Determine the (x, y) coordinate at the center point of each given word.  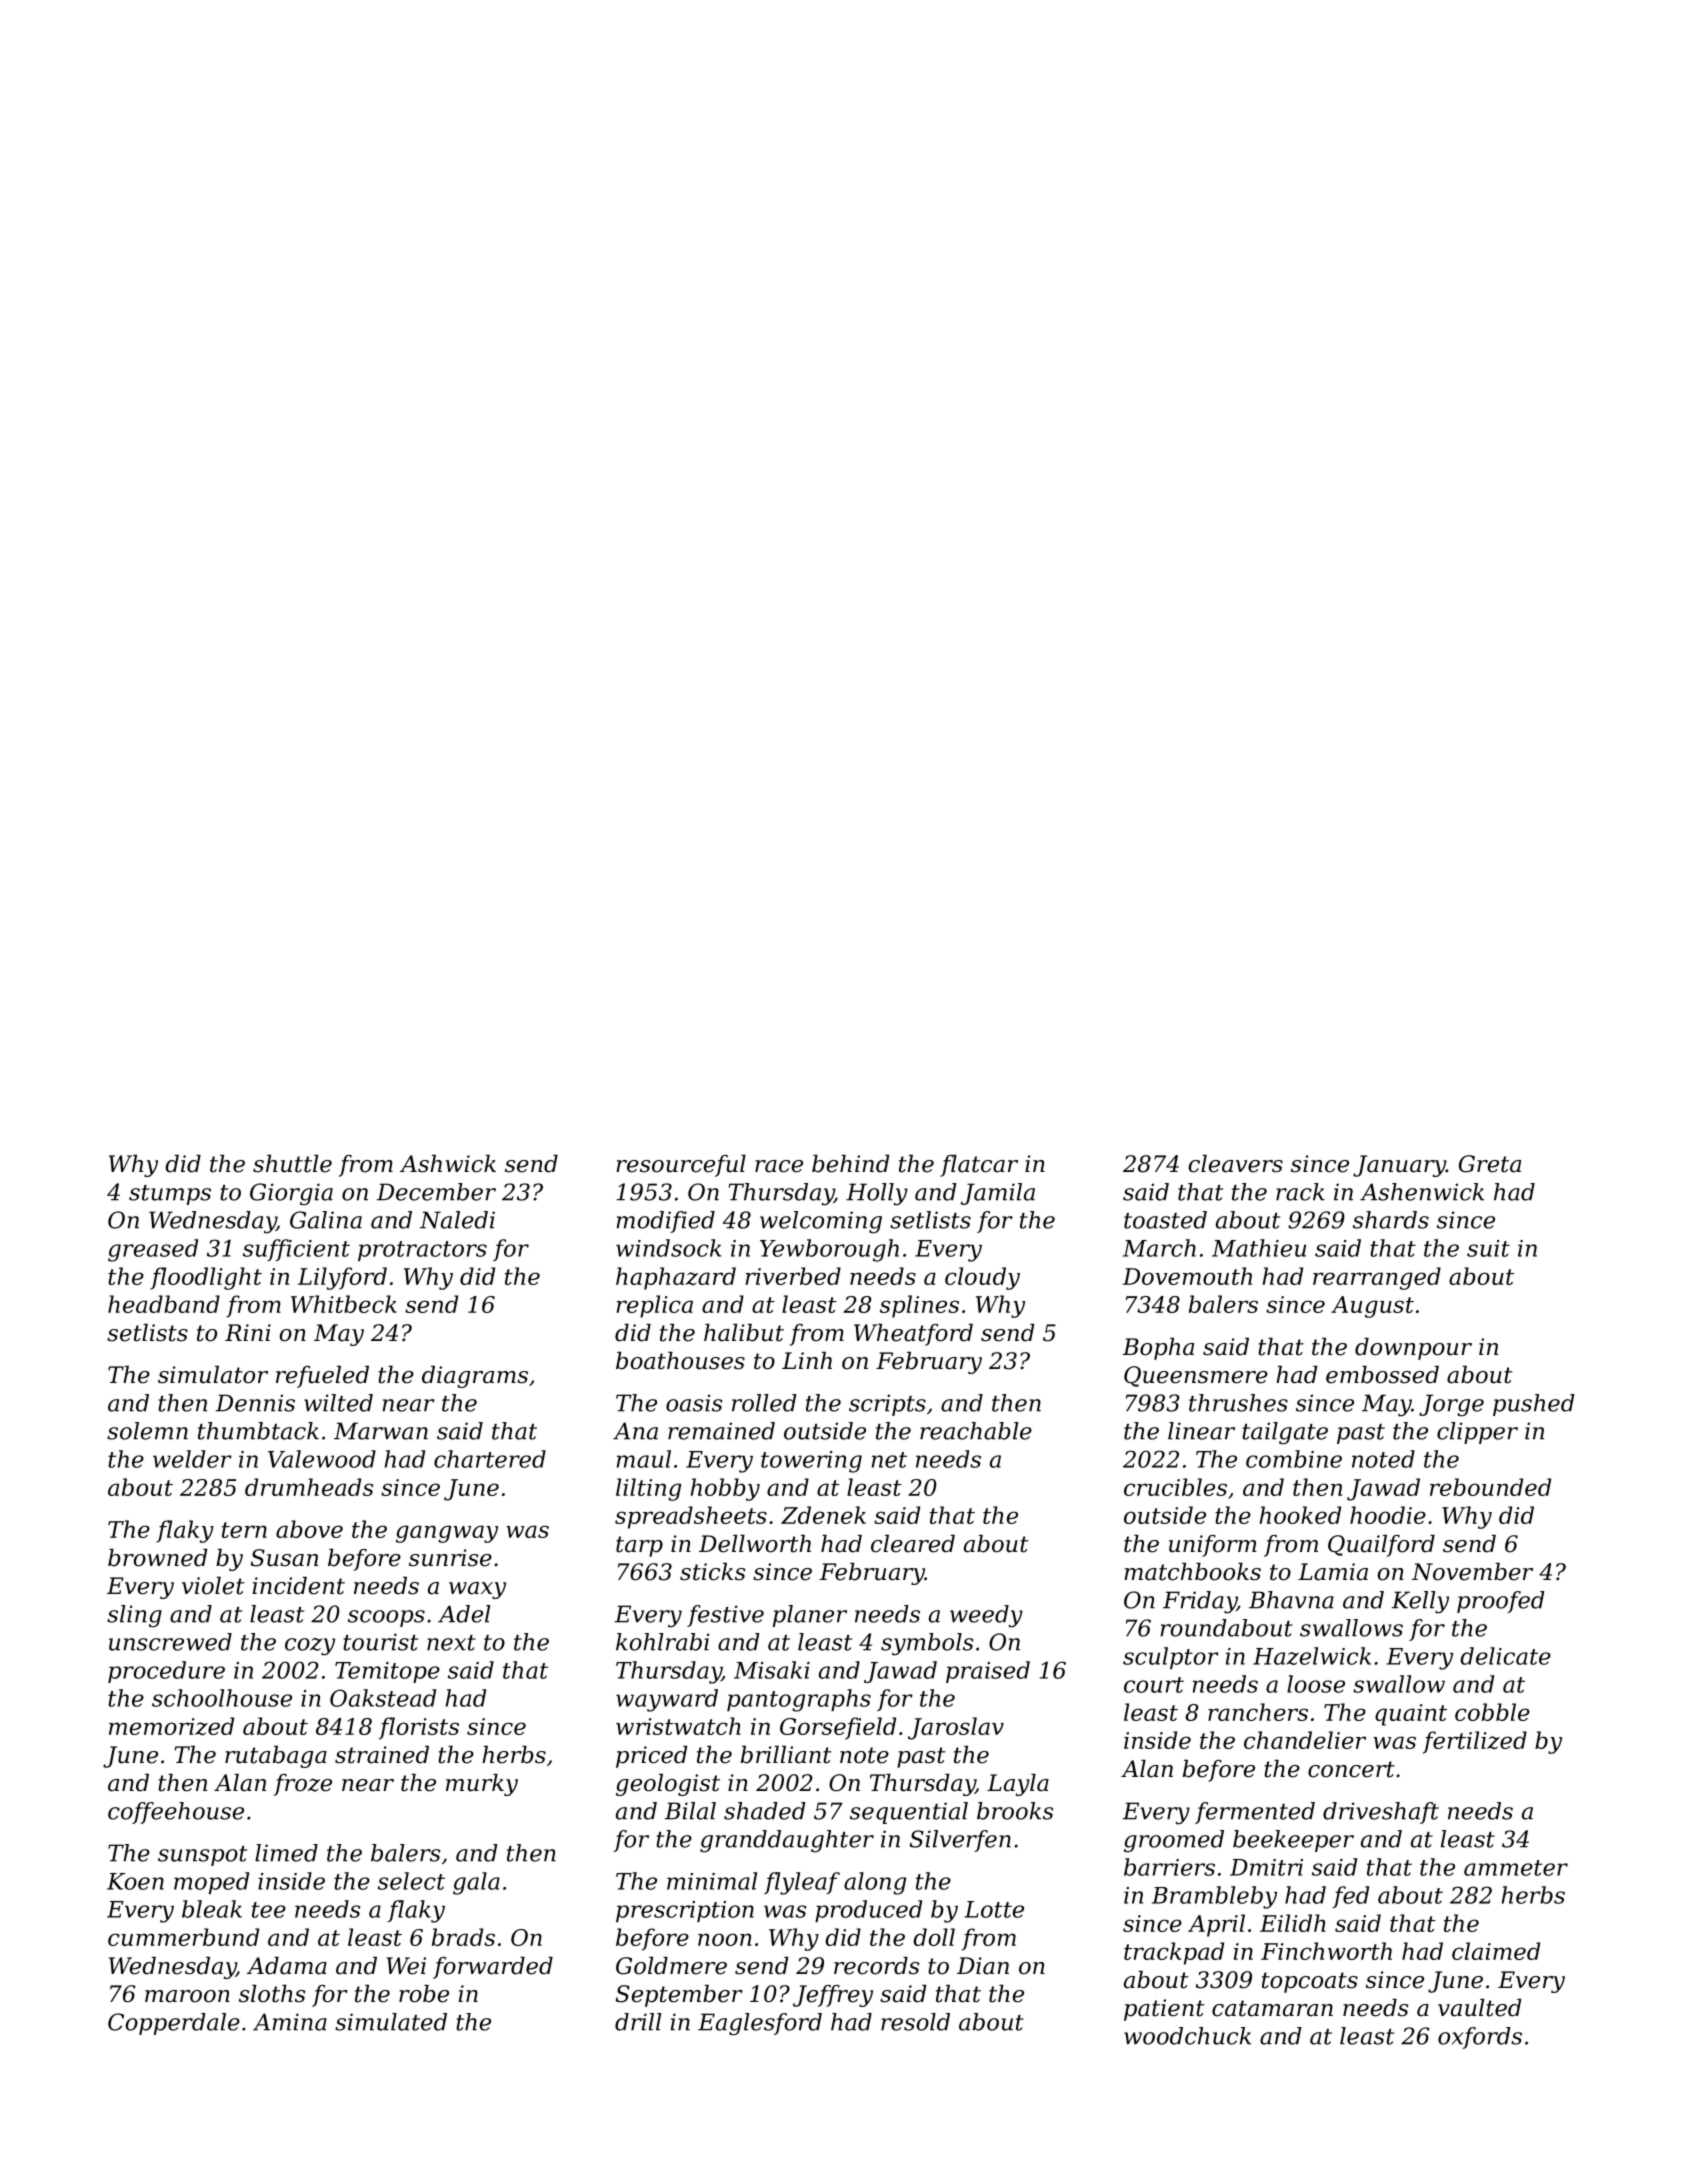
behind (850, 1164)
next (451, 1643)
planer (810, 1616)
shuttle (292, 1164)
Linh (807, 1360)
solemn (147, 1431)
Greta (1490, 1164)
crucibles (1175, 1487)
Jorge (1451, 1405)
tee (269, 1910)
